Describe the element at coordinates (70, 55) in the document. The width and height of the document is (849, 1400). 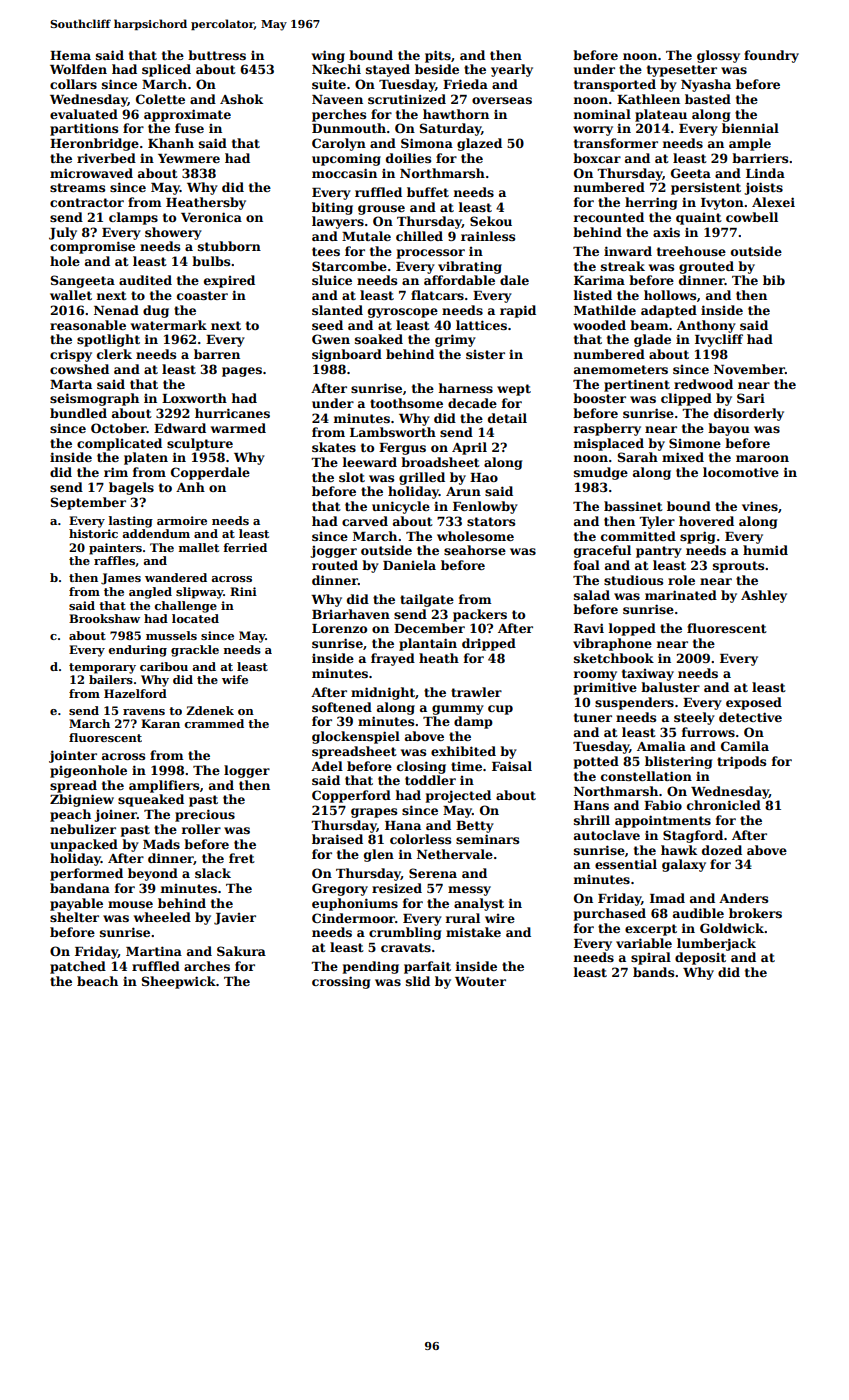
I see `Hema` at that location.
